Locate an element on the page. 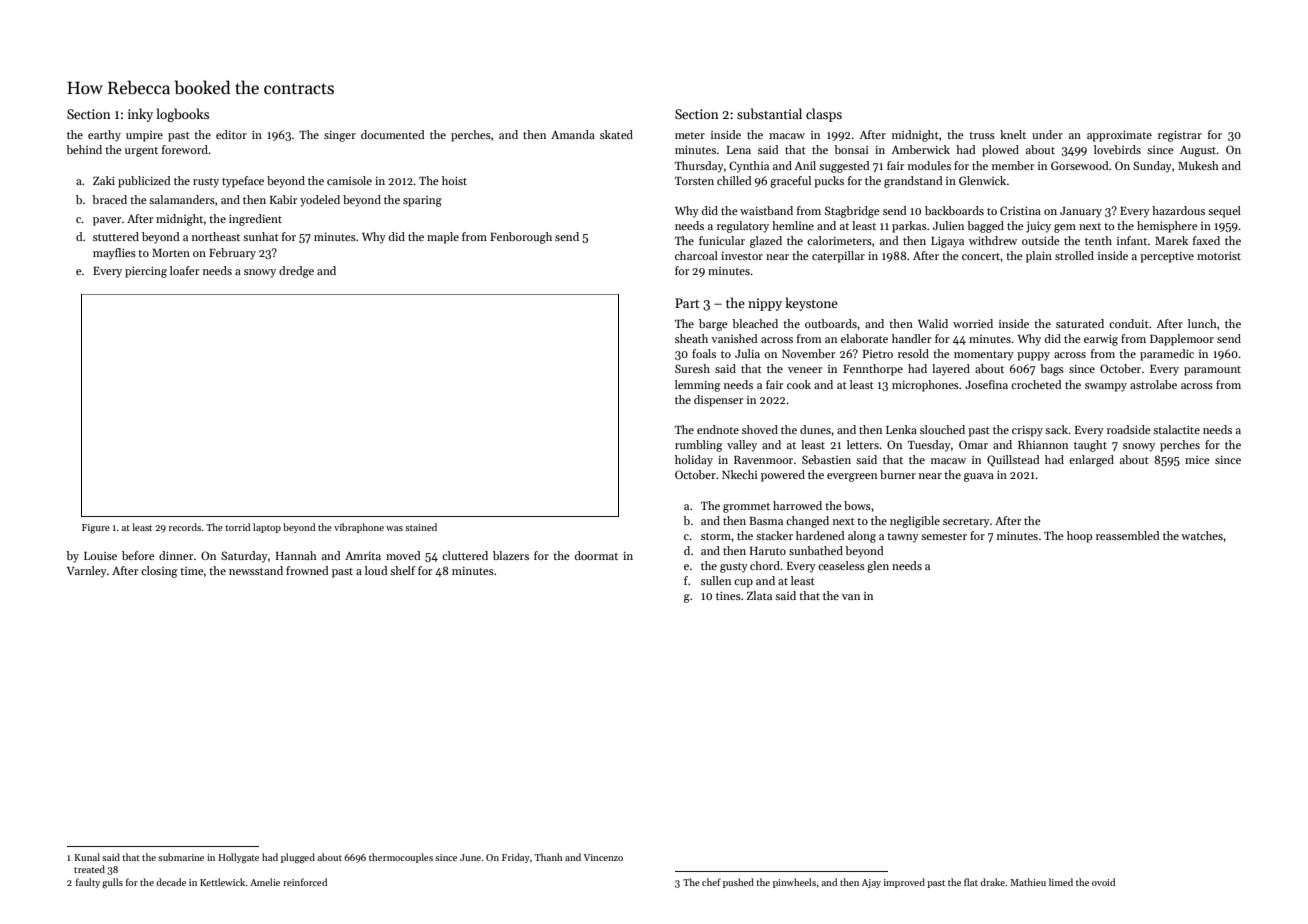  Kunal is located at coordinates (87, 857).
